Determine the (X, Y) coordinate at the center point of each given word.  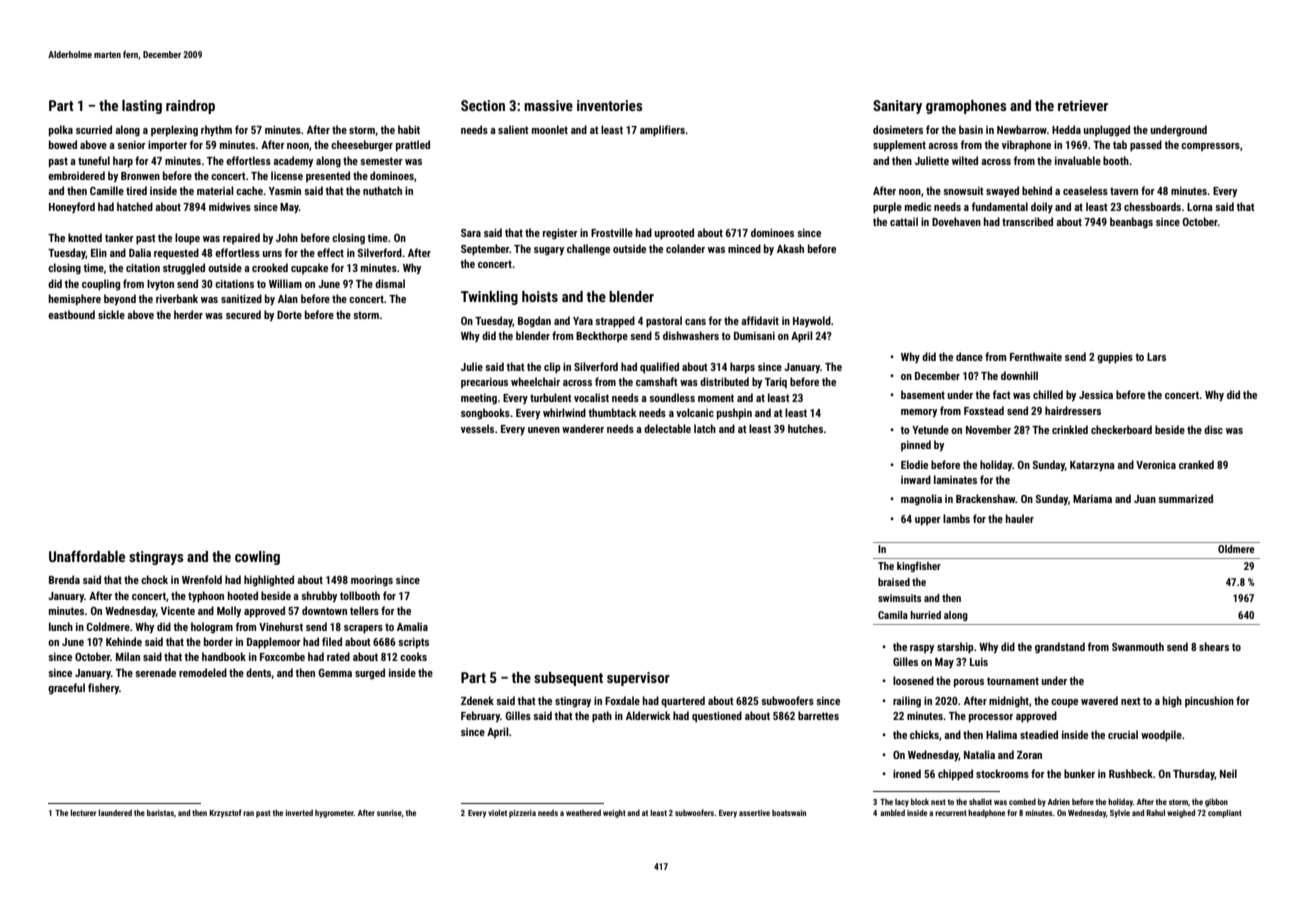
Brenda (64, 579)
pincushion (1209, 701)
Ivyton (160, 285)
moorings (372, 581)
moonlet (550, 129)
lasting (142, 107)
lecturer (83, 812)
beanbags (1131, 222)
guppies (1115, 358)
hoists (540, 296)
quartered (683, 702)
